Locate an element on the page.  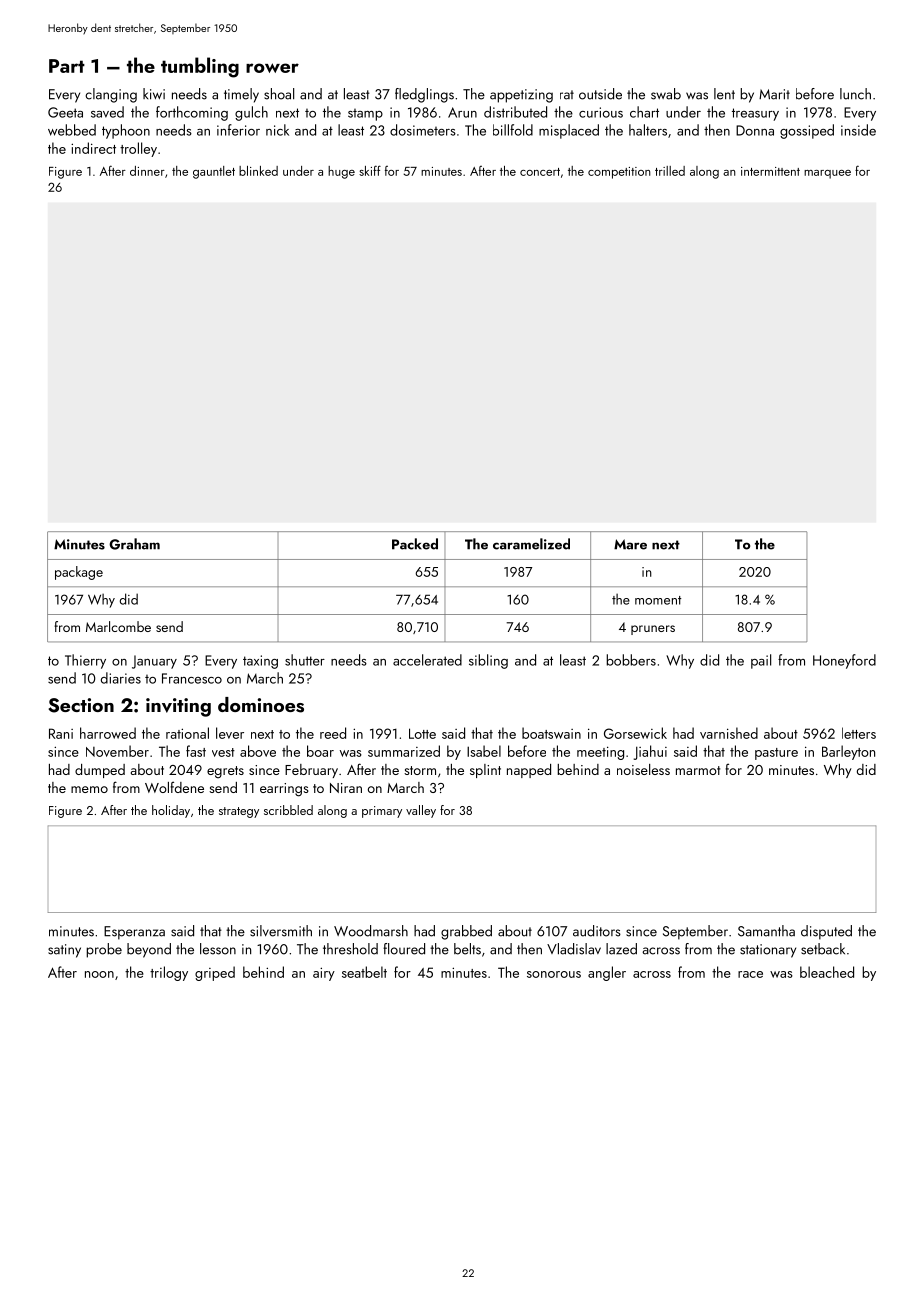
fledglings is located at coordinates (424, 95).
